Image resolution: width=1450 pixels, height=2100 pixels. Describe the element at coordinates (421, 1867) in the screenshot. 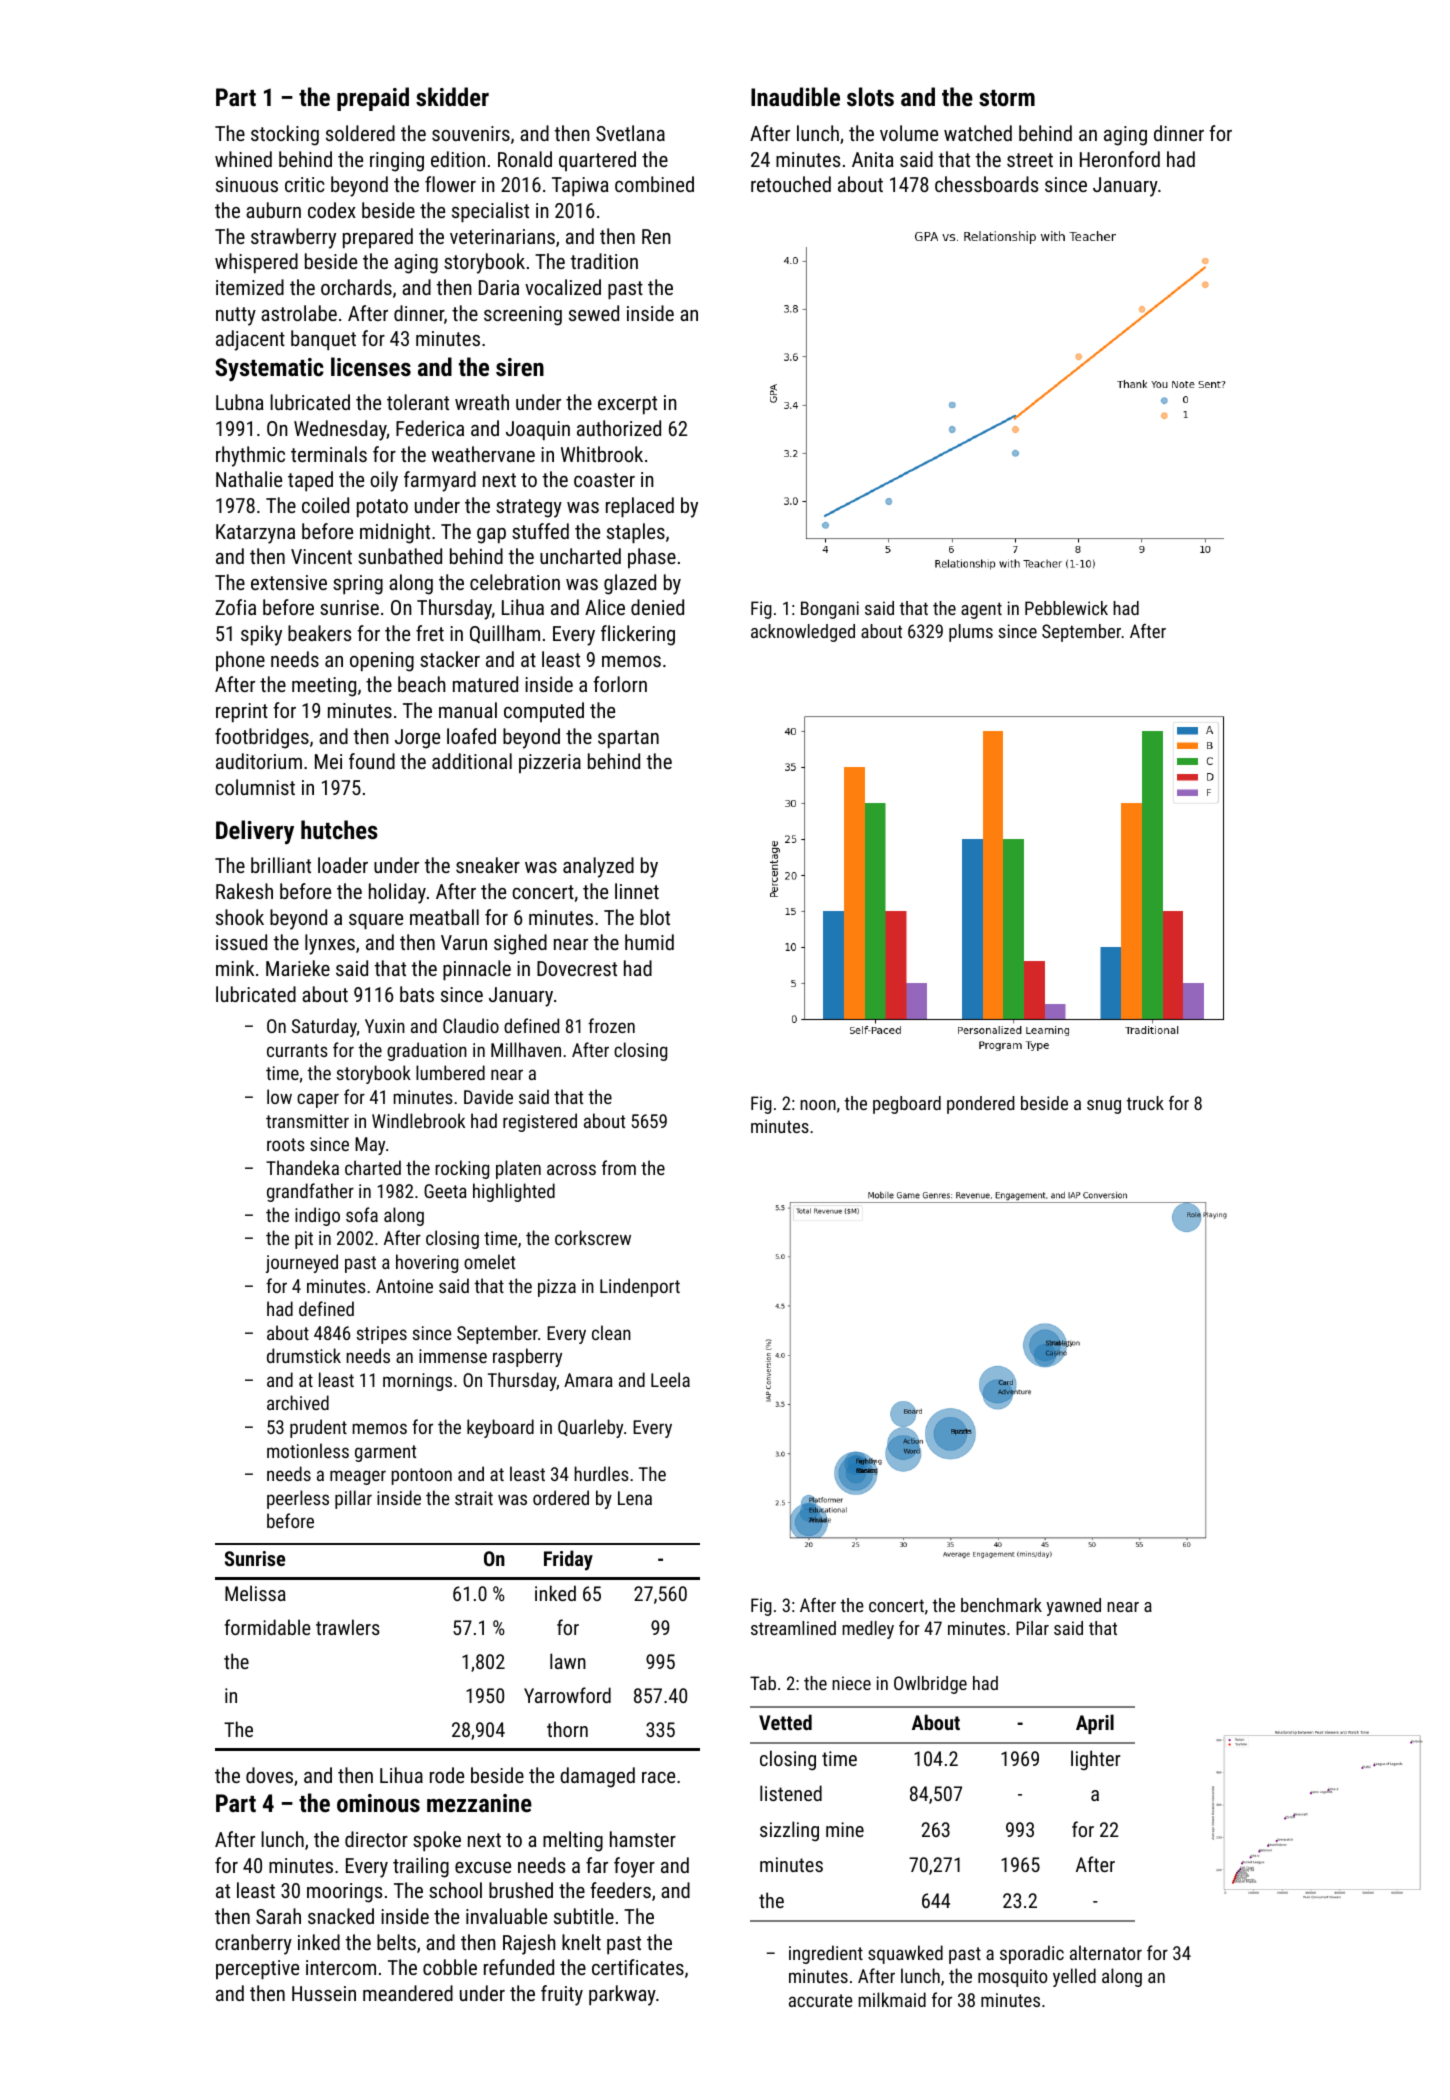

I see `trailing` at that location.
